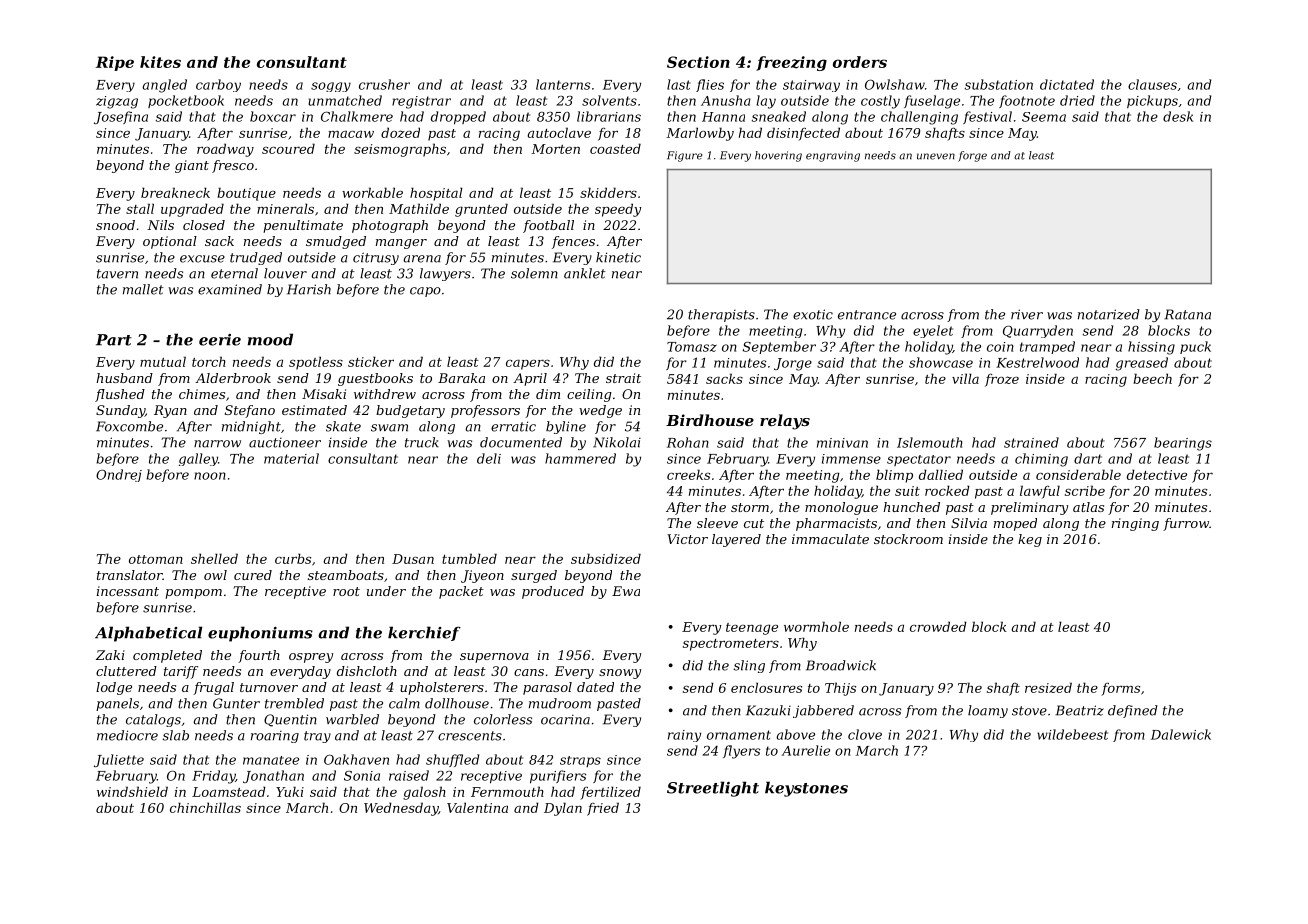 The height and width of the page is (924, 1308). I want to click on chinchillas, so click(205, 807).
